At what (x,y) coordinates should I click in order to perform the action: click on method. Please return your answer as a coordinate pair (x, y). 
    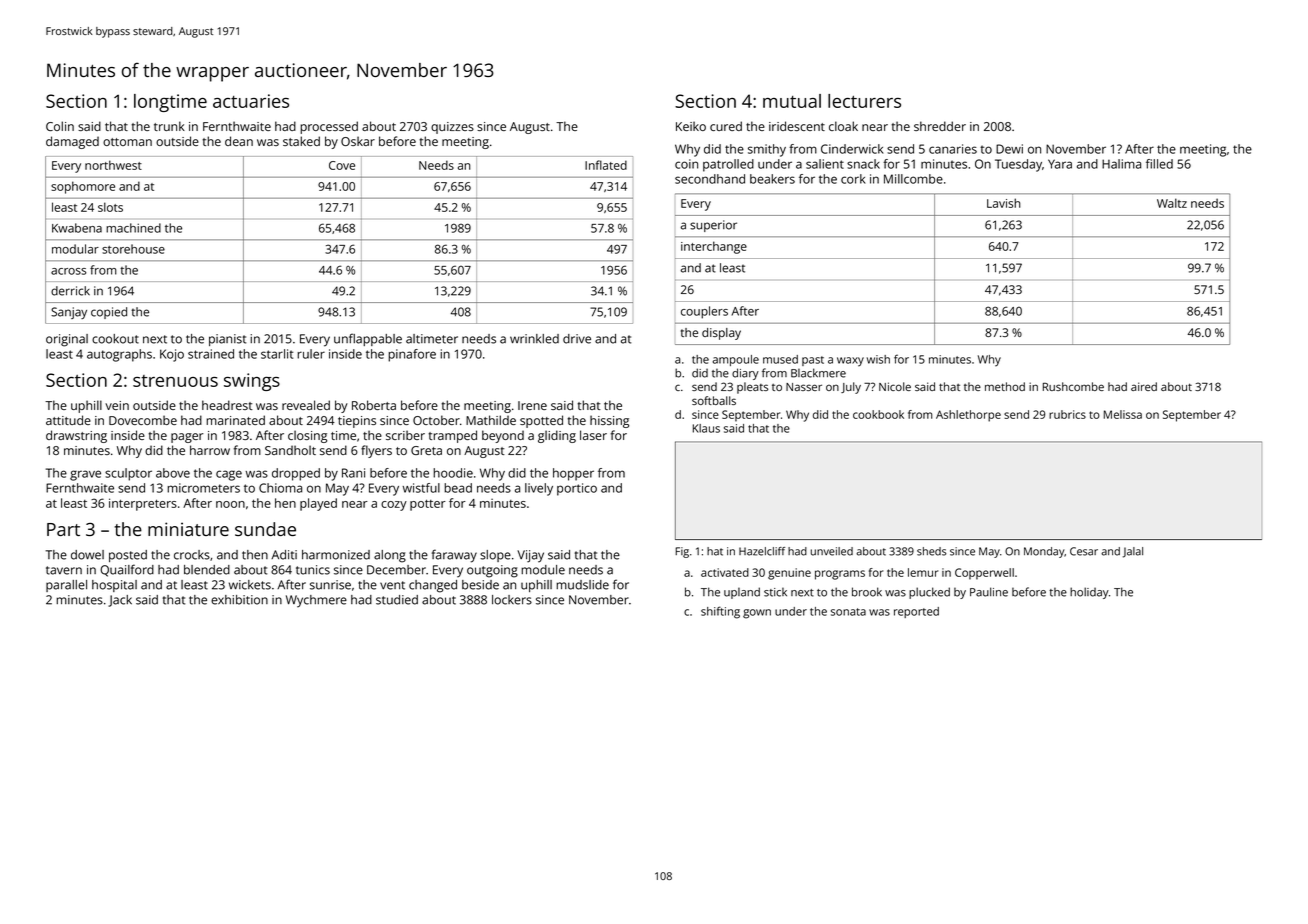
    Looking at the image, I should click on (1005, 386).
